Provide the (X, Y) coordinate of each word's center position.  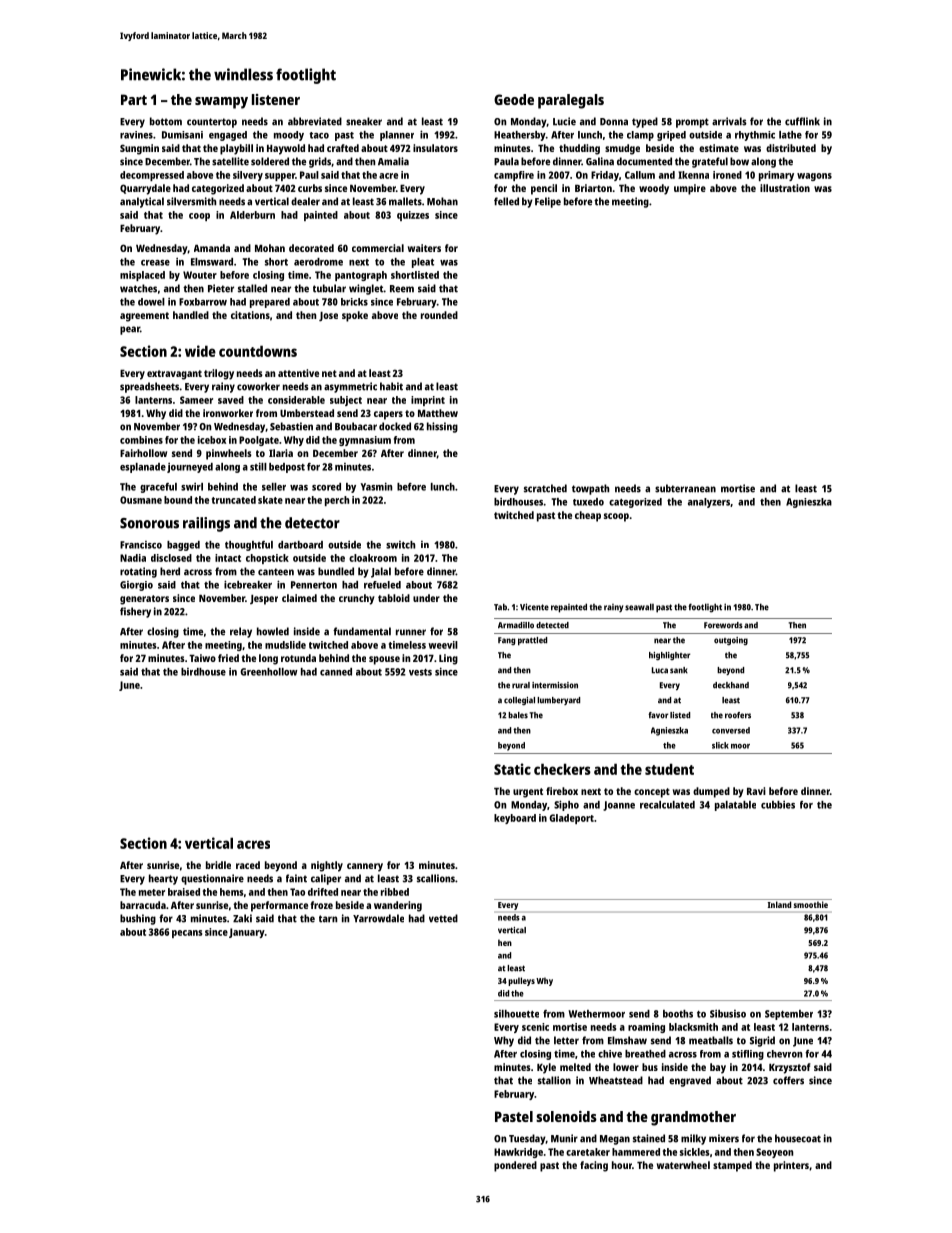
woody (654, 189)
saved (231, 400)
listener (276, 99)
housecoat (798, 1138)
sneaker (364, 121)
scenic (535, 1027)
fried (228, 658)
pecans (187, 934)
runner (411, 632)
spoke (355, 316)
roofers (738, 715)
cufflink (802, 121)
